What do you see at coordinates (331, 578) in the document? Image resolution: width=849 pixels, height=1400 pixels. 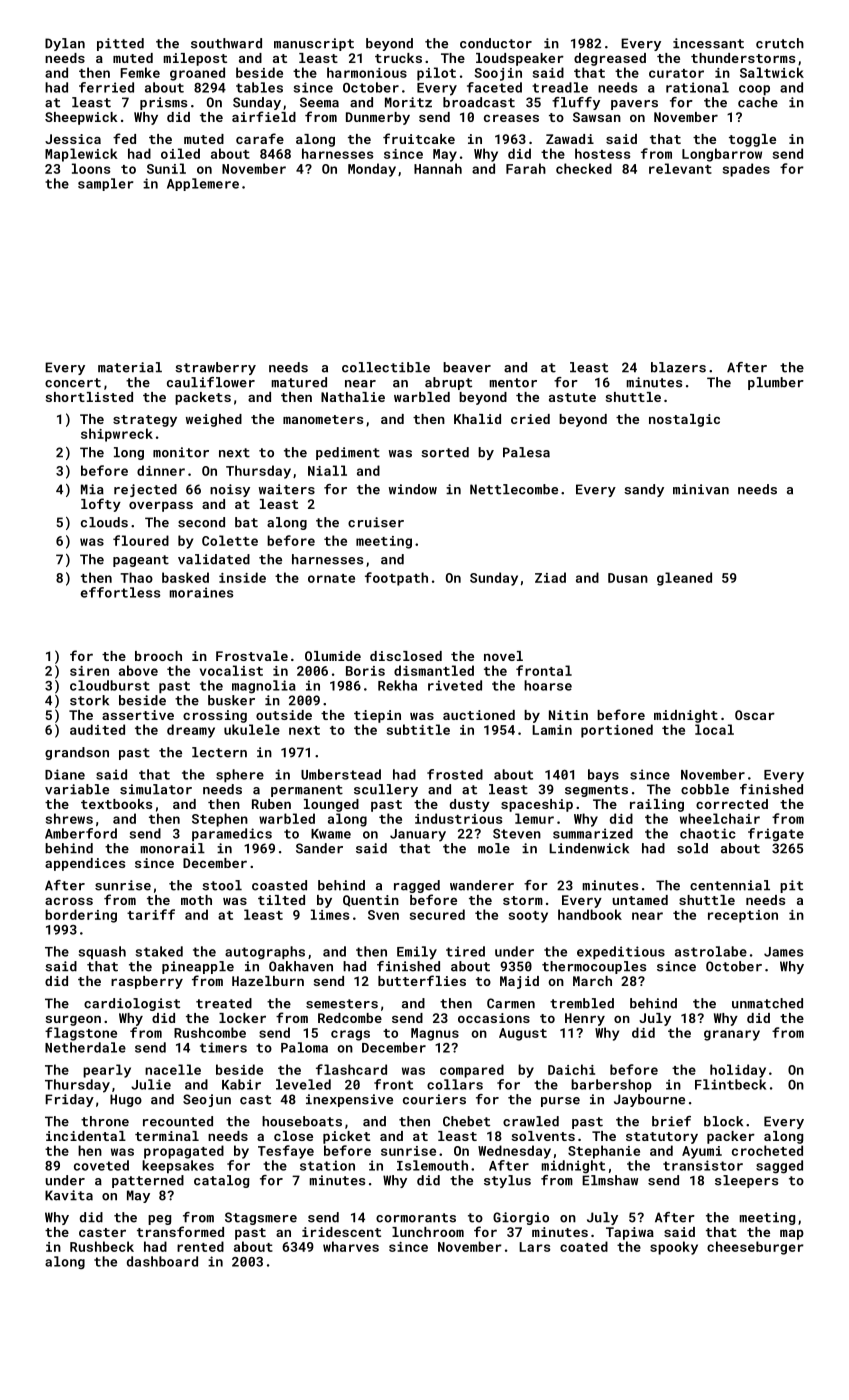 I see `ornate` at bounding box center [331, 578].
